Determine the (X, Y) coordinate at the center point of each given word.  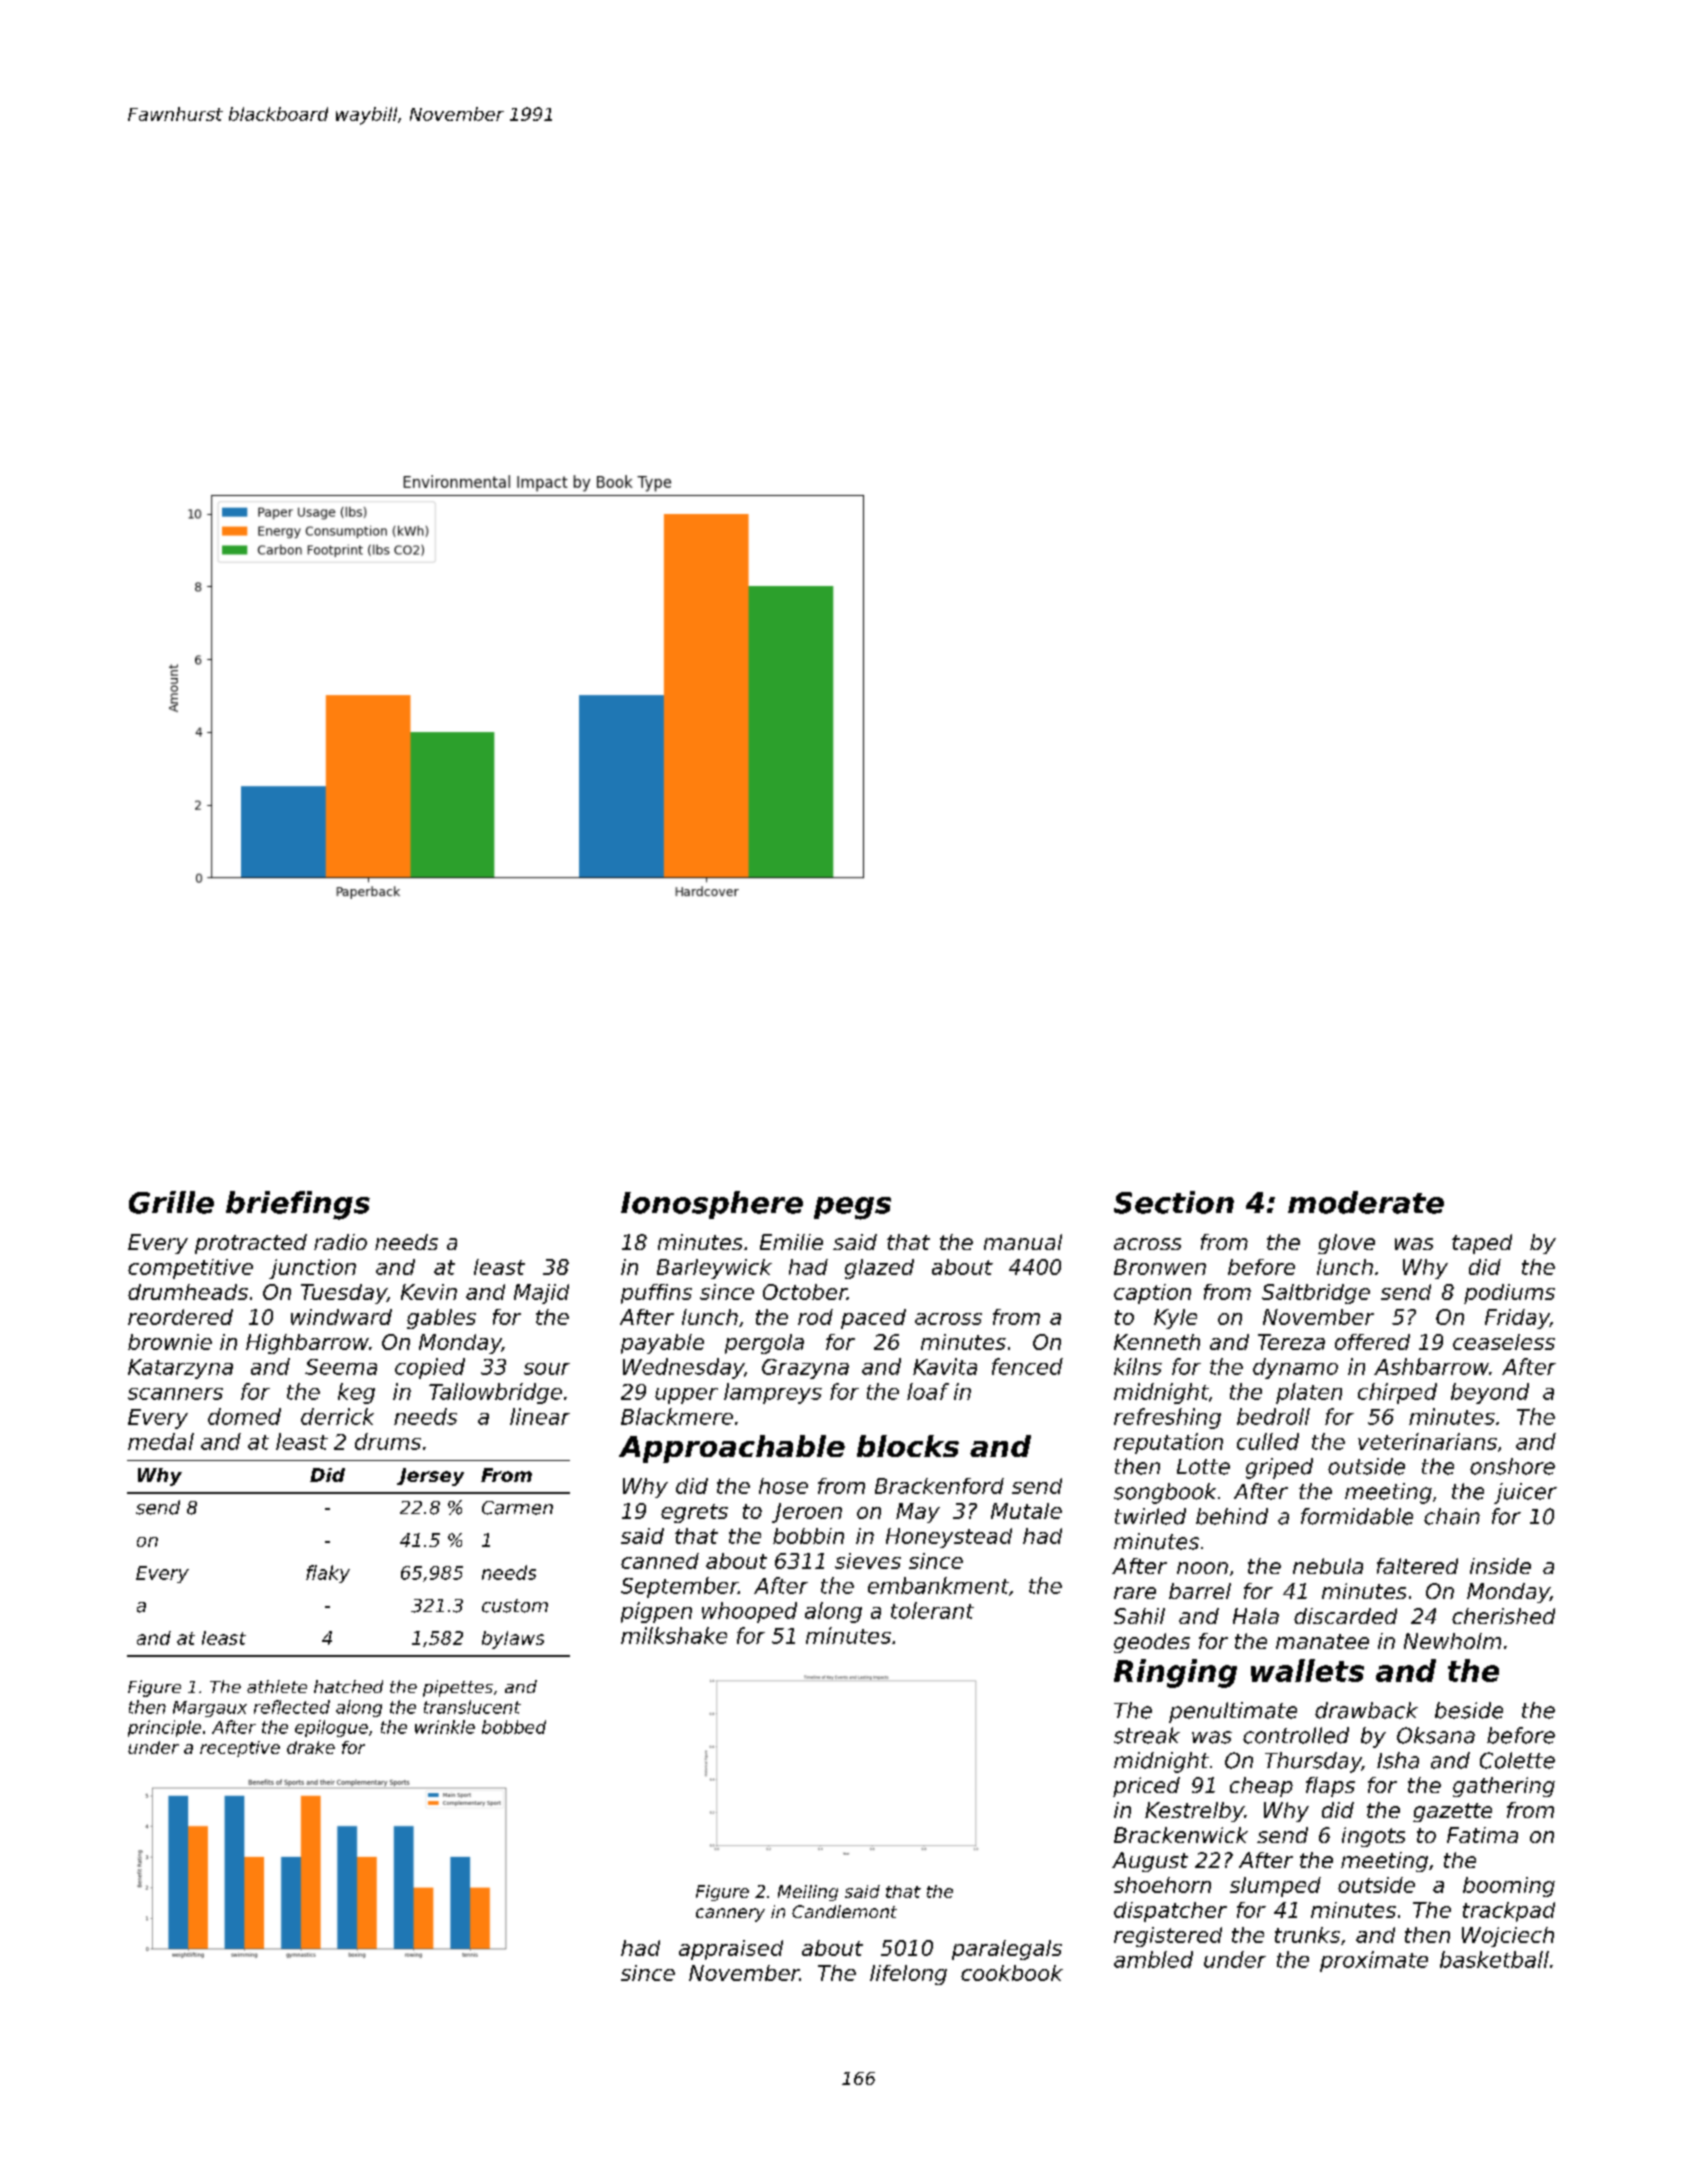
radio (340, 1242)
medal (161, 1441)
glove (1346, 1244)
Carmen (517, 1508)
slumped (1275, 1887)
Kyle (1175, 1319)
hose (783, 1486)
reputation (1168, 1443)
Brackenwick (1181, 1835)
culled (1268, 1441)
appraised (731, 1950)
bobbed (514, 1727)
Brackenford (939, 1486)
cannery (730, 1915)
